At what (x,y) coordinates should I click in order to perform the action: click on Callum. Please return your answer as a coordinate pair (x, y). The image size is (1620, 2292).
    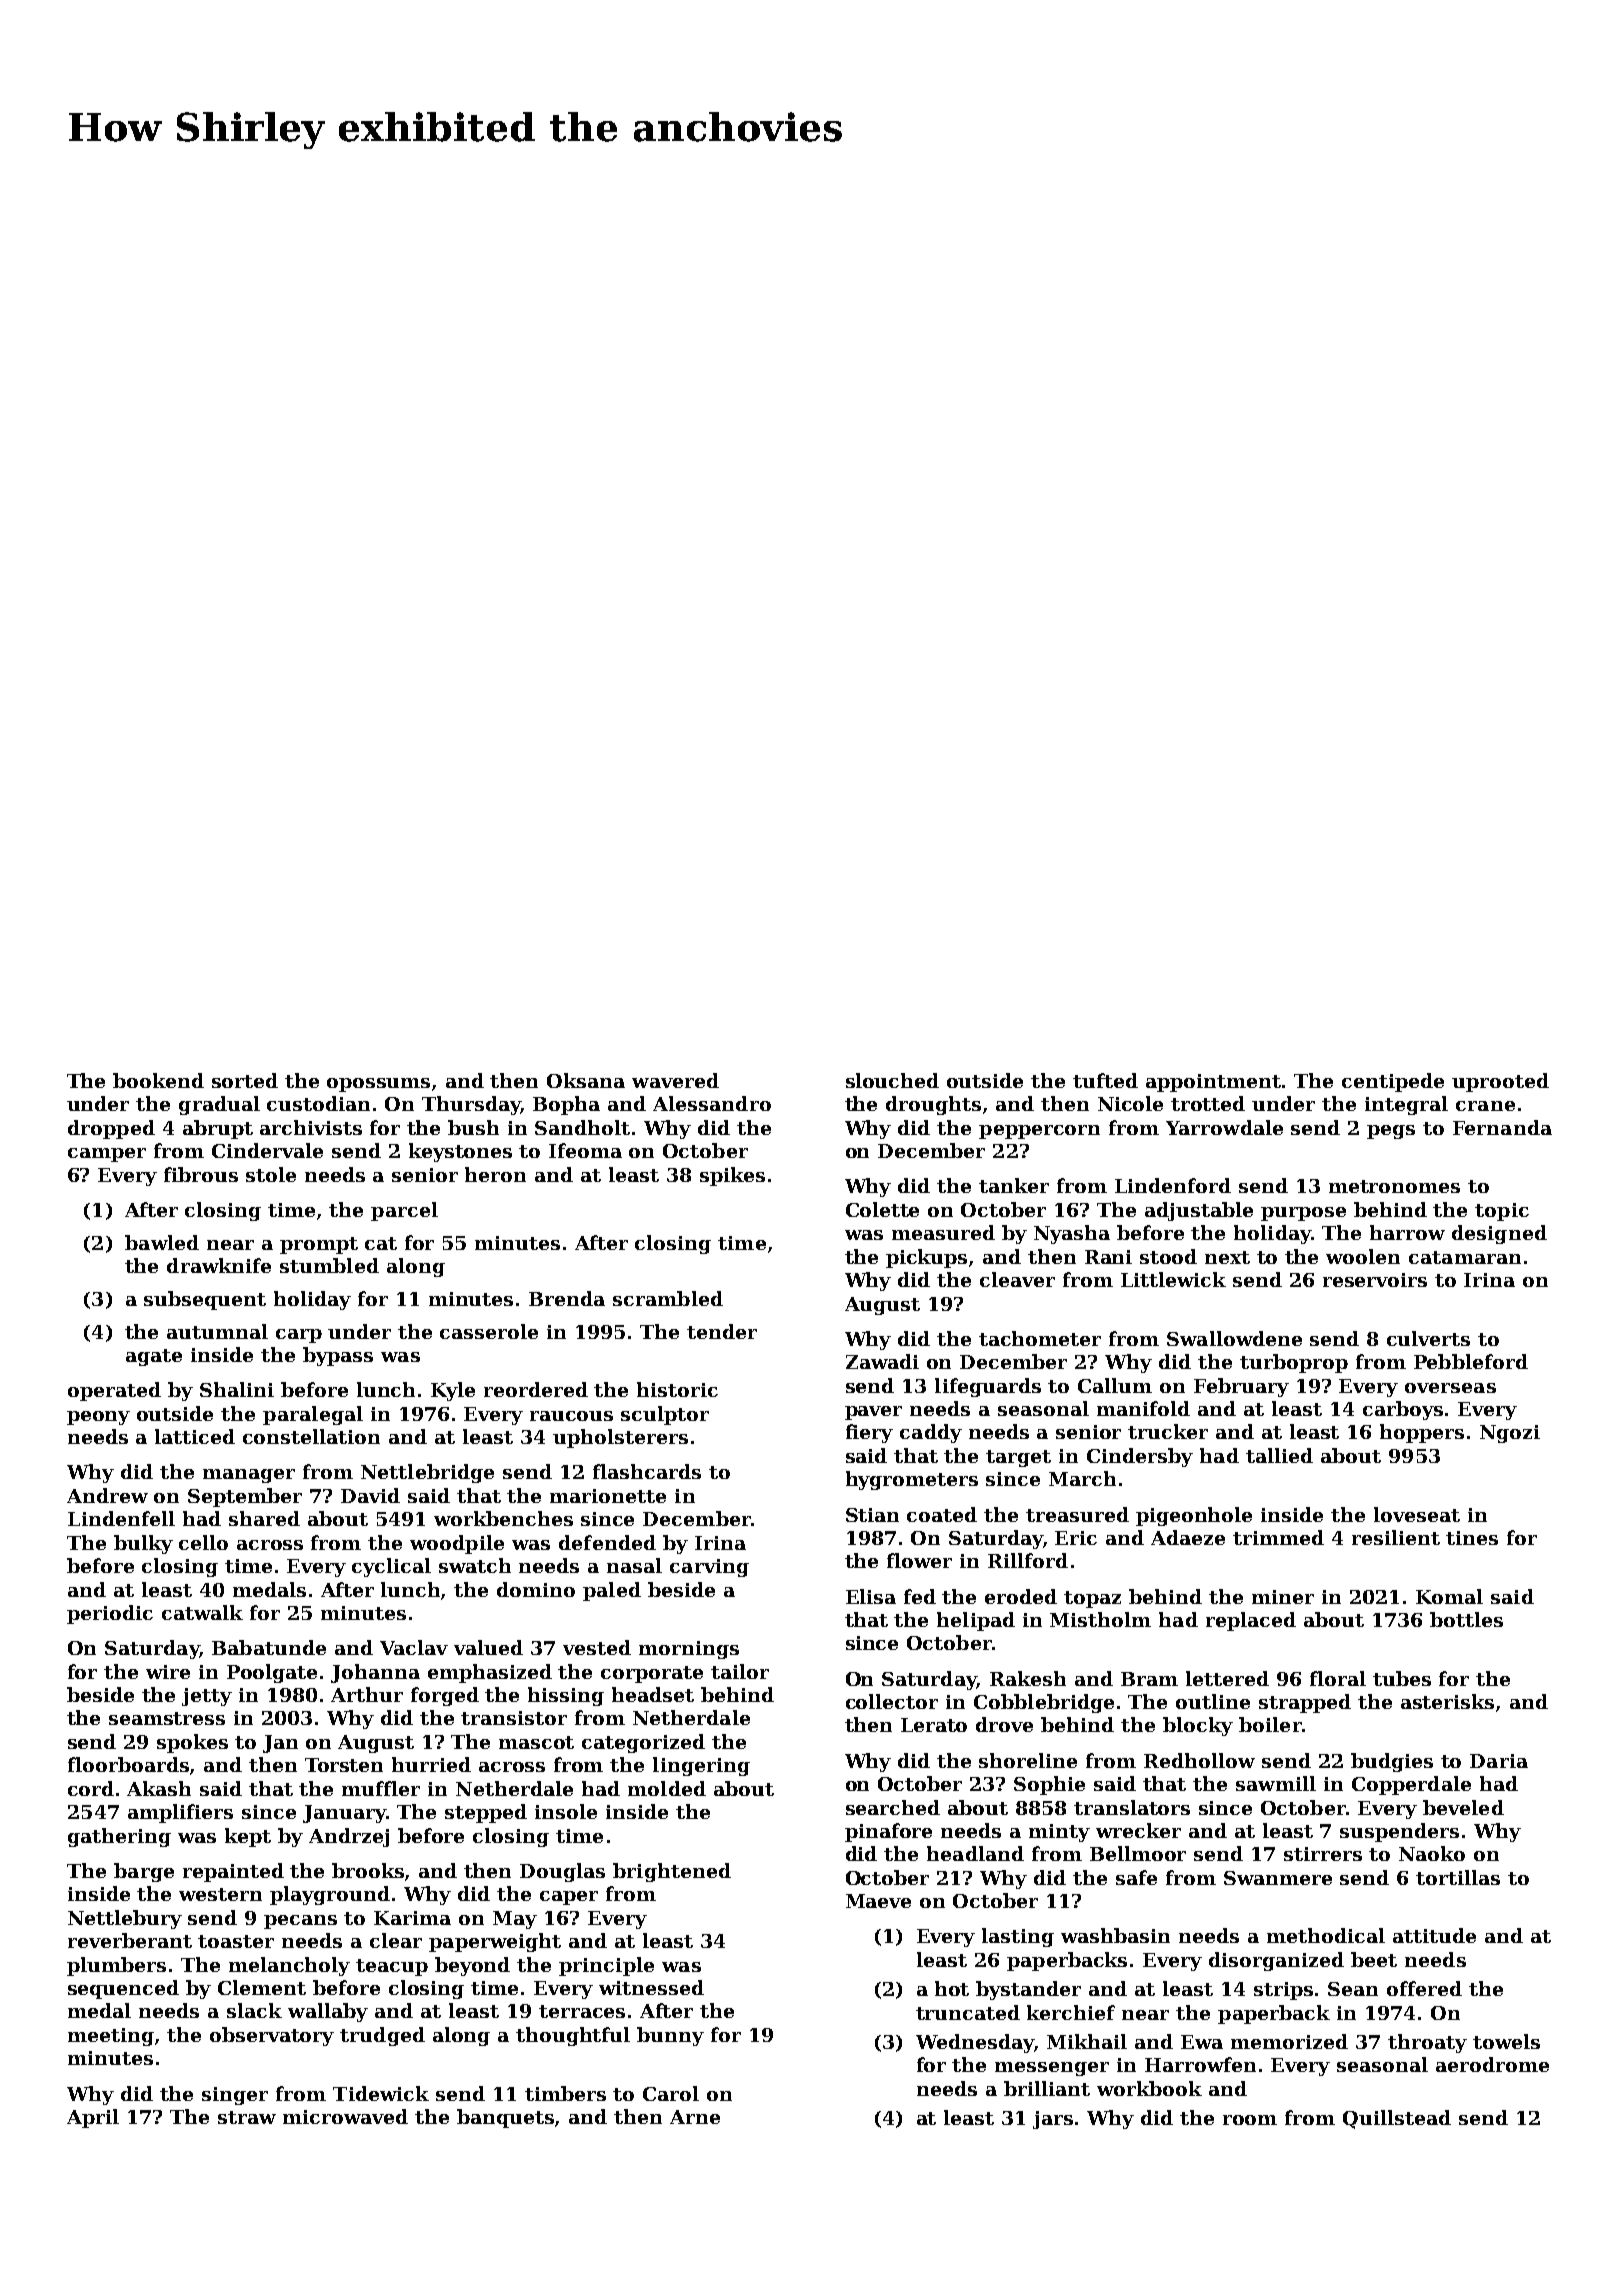
    Looking at the image, I should click on (1115, 1385).
